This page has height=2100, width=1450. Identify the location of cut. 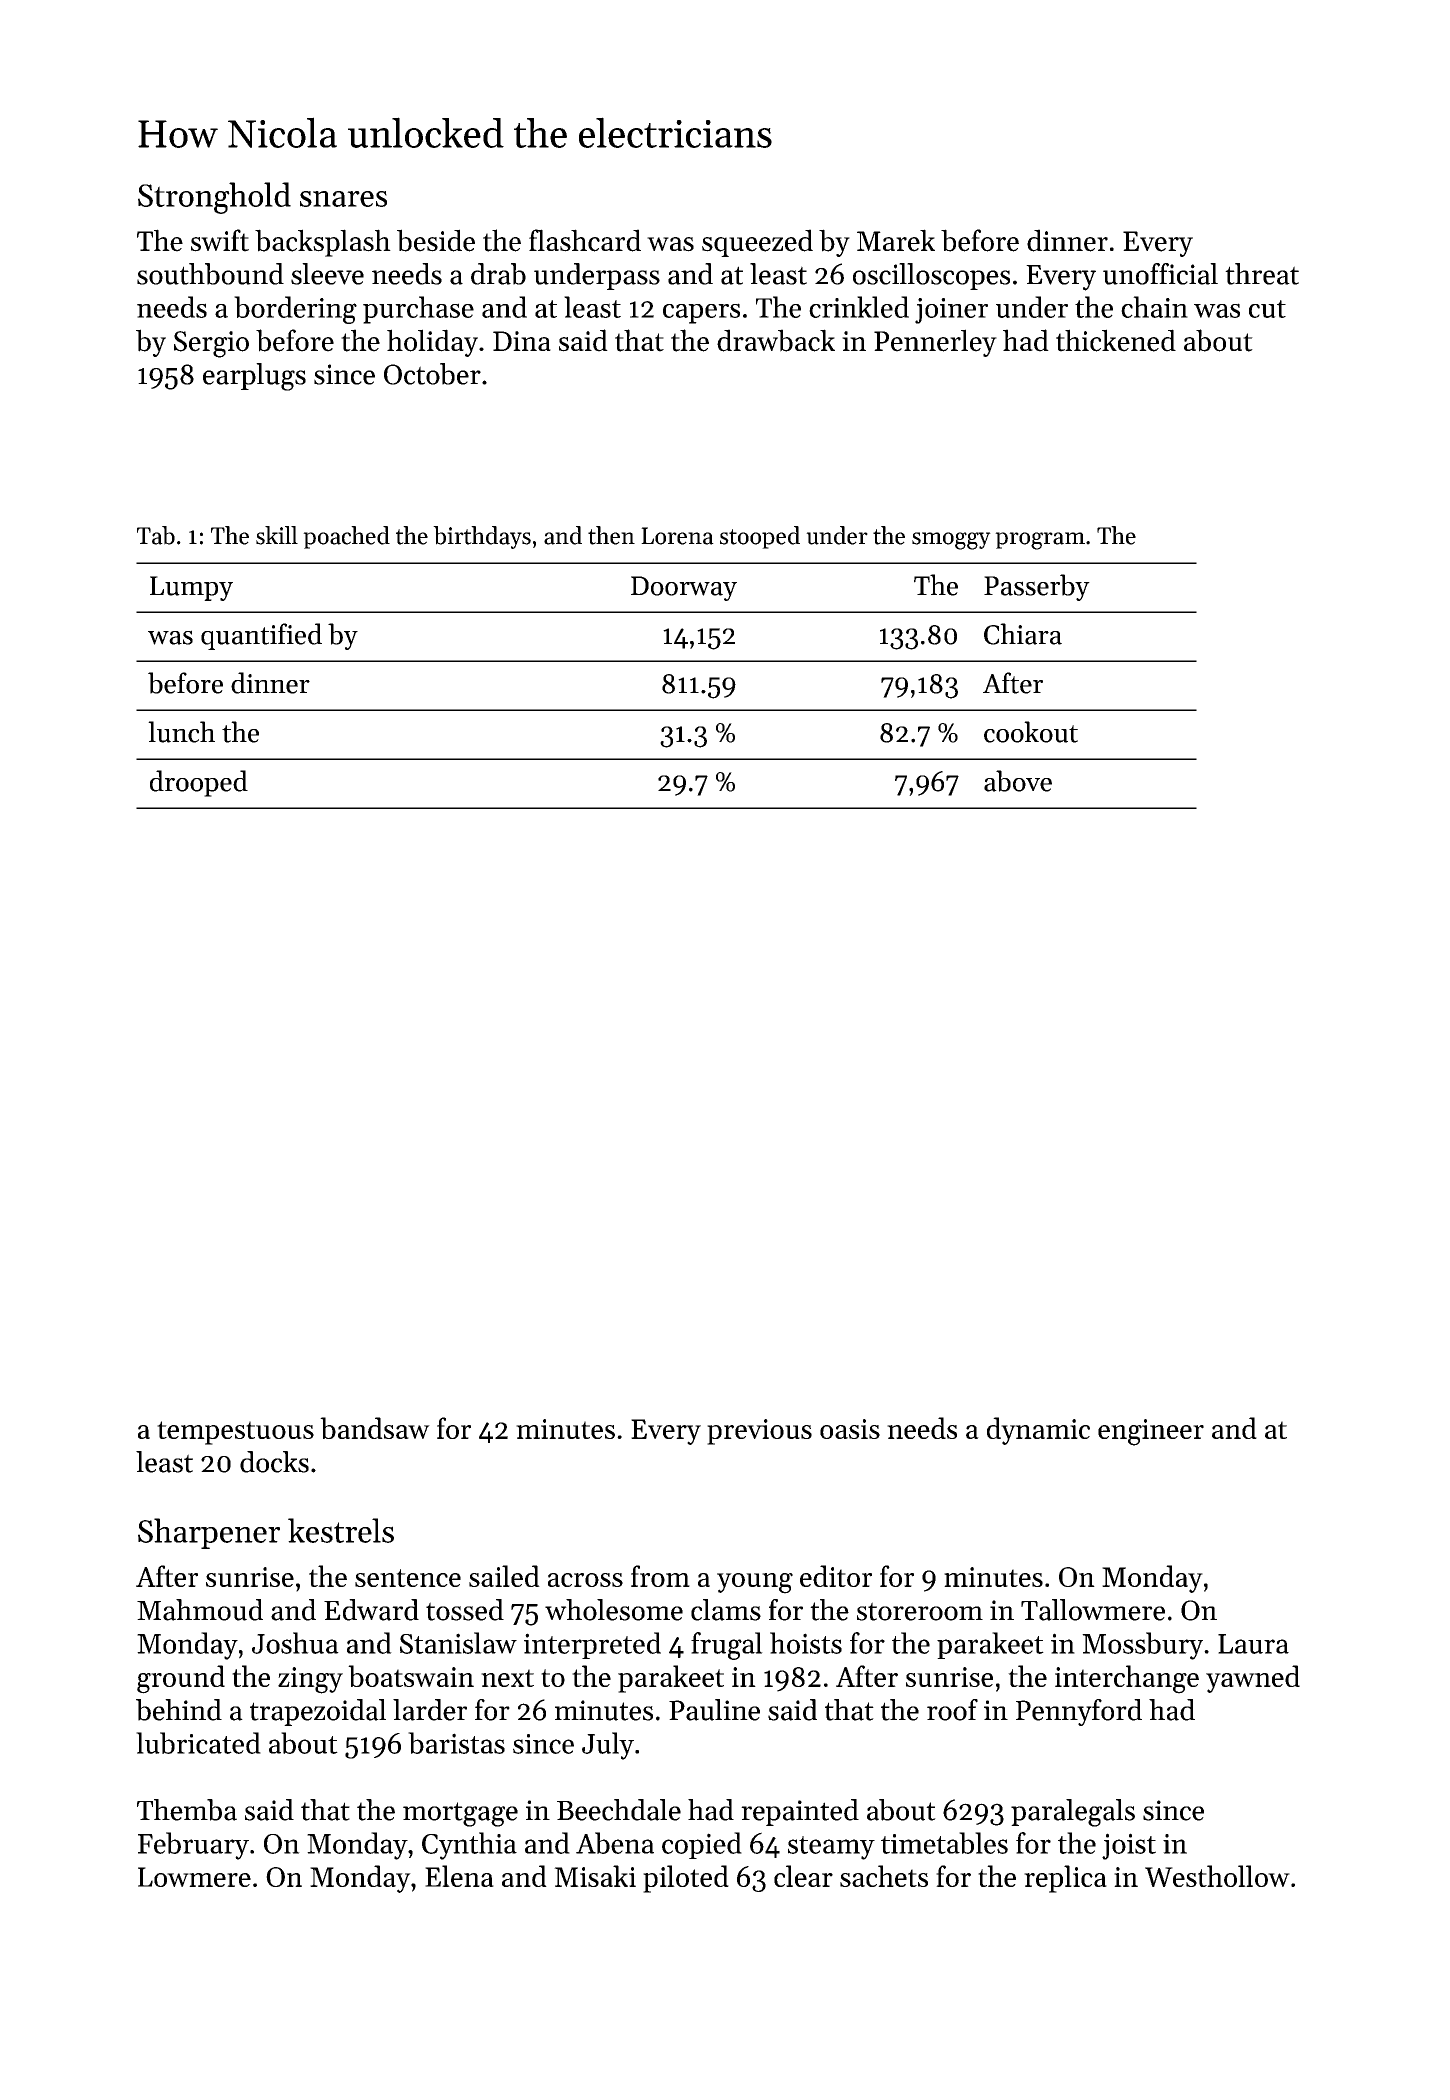
(1267, 309).
